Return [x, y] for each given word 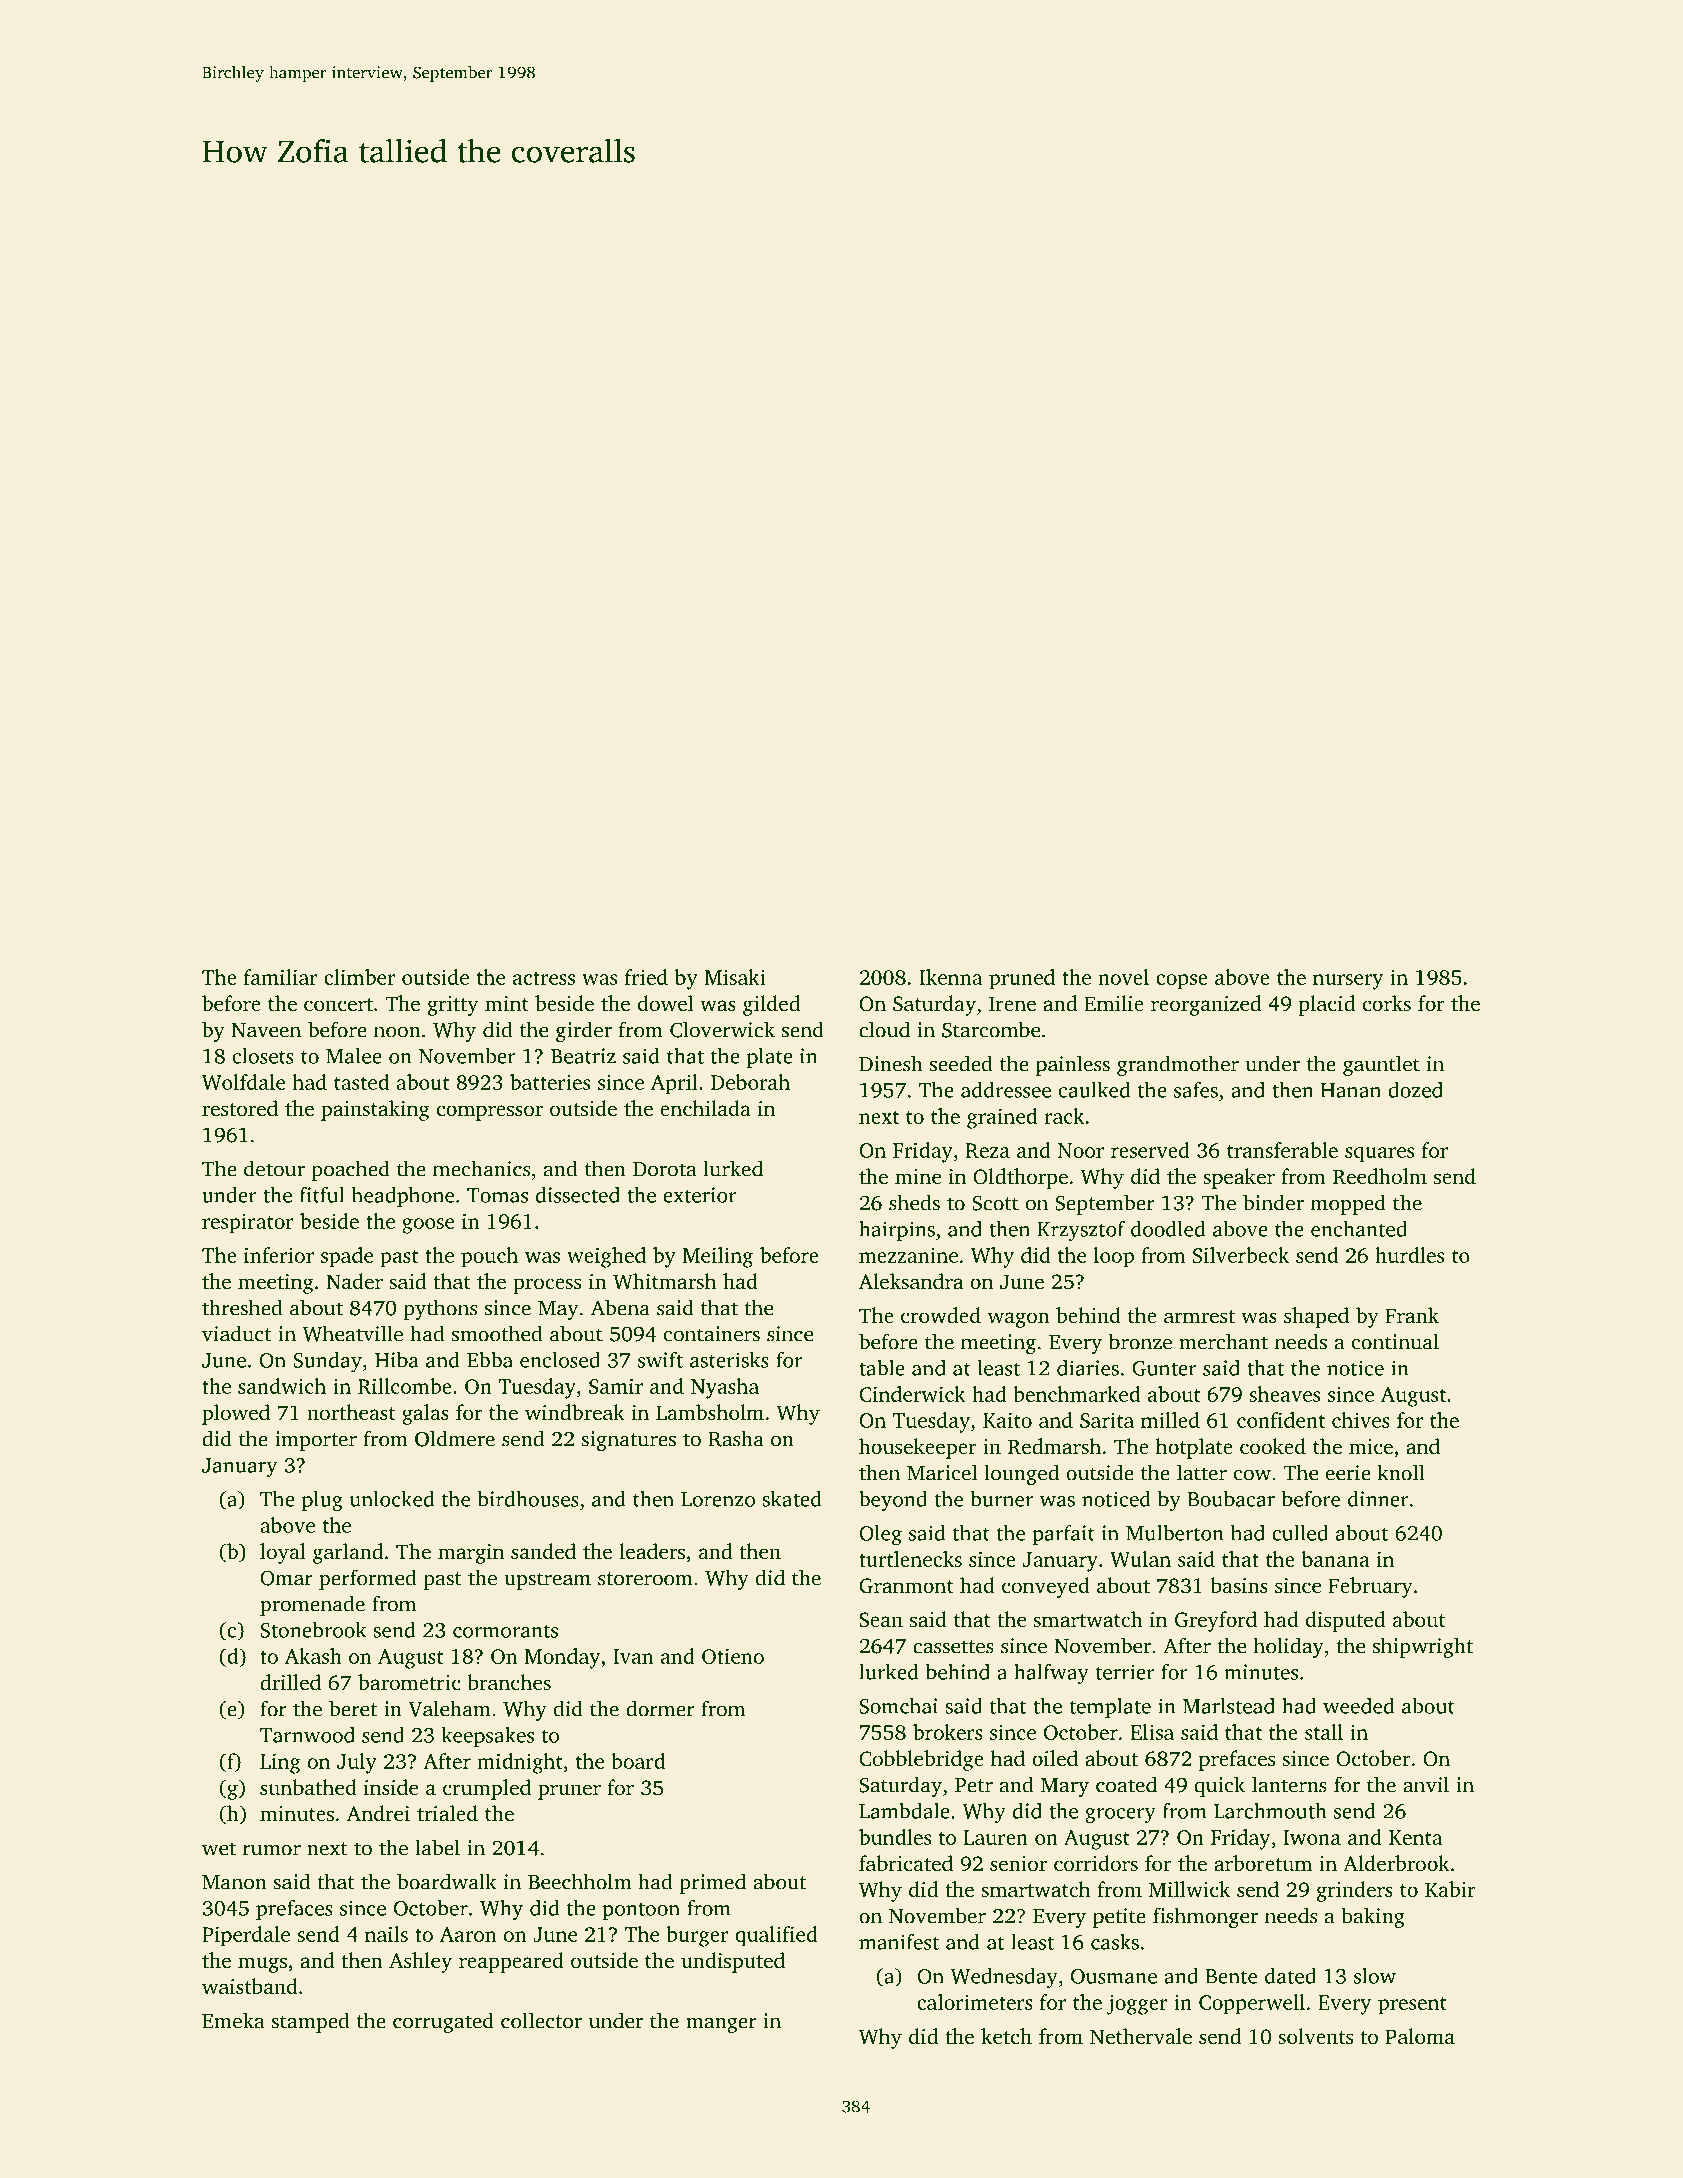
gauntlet [1381, 1065]
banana [1336, 1559]
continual [1395, 1341]
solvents [1315, 2036]
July [357, 1763]
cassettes [953, 1647]
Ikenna [950, 977]
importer [316, 1441]
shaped [1316, 1317]
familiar [281, 977]
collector [541, 2020]
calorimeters [975, 2002]
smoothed [497, 1333]
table [882, 1368]
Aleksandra [911, 1281]
